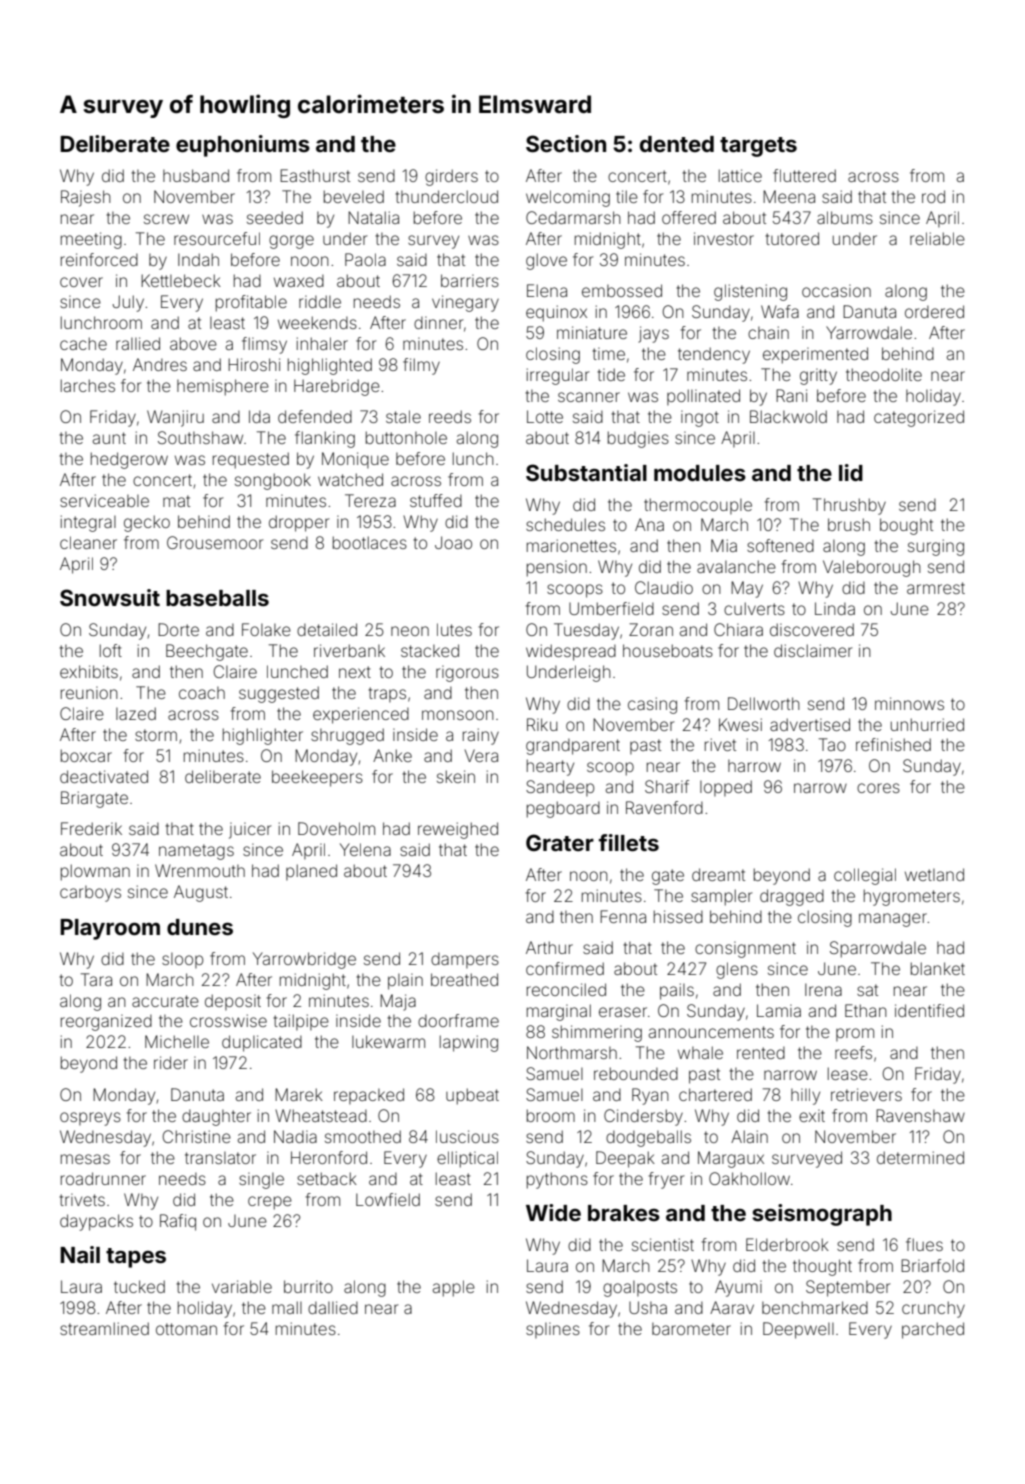 The image size is (1025, 1484). Describe the element at coordinates (327, 629) in the screenshot. I see `detailed` at that location.
